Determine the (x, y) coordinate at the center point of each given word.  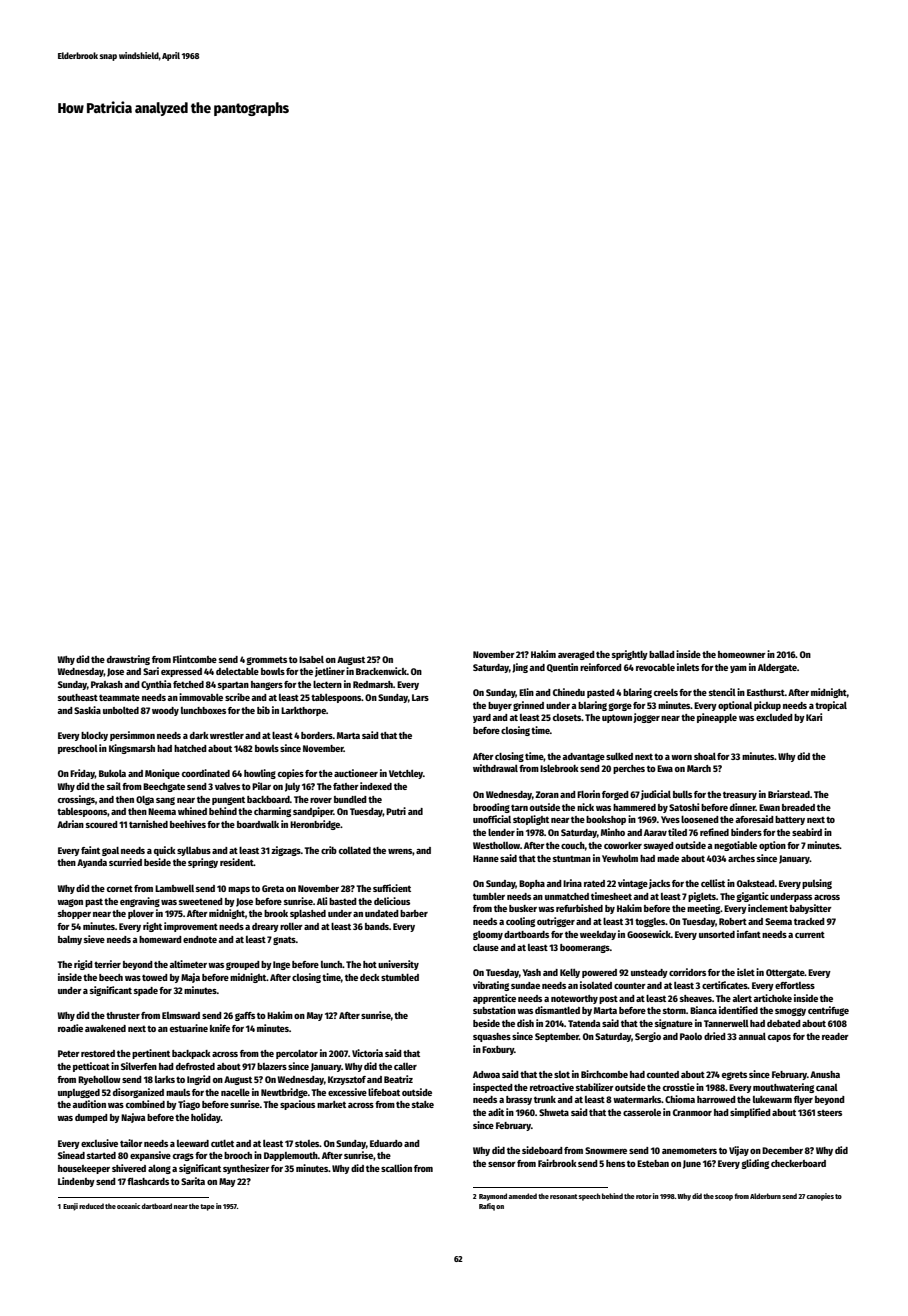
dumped (91, 1118)
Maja (190, 978)
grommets (267, 661)
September (557, 1037)
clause (486, 947)
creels (666, 692)
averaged (576, 655)
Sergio (648, 1037)
